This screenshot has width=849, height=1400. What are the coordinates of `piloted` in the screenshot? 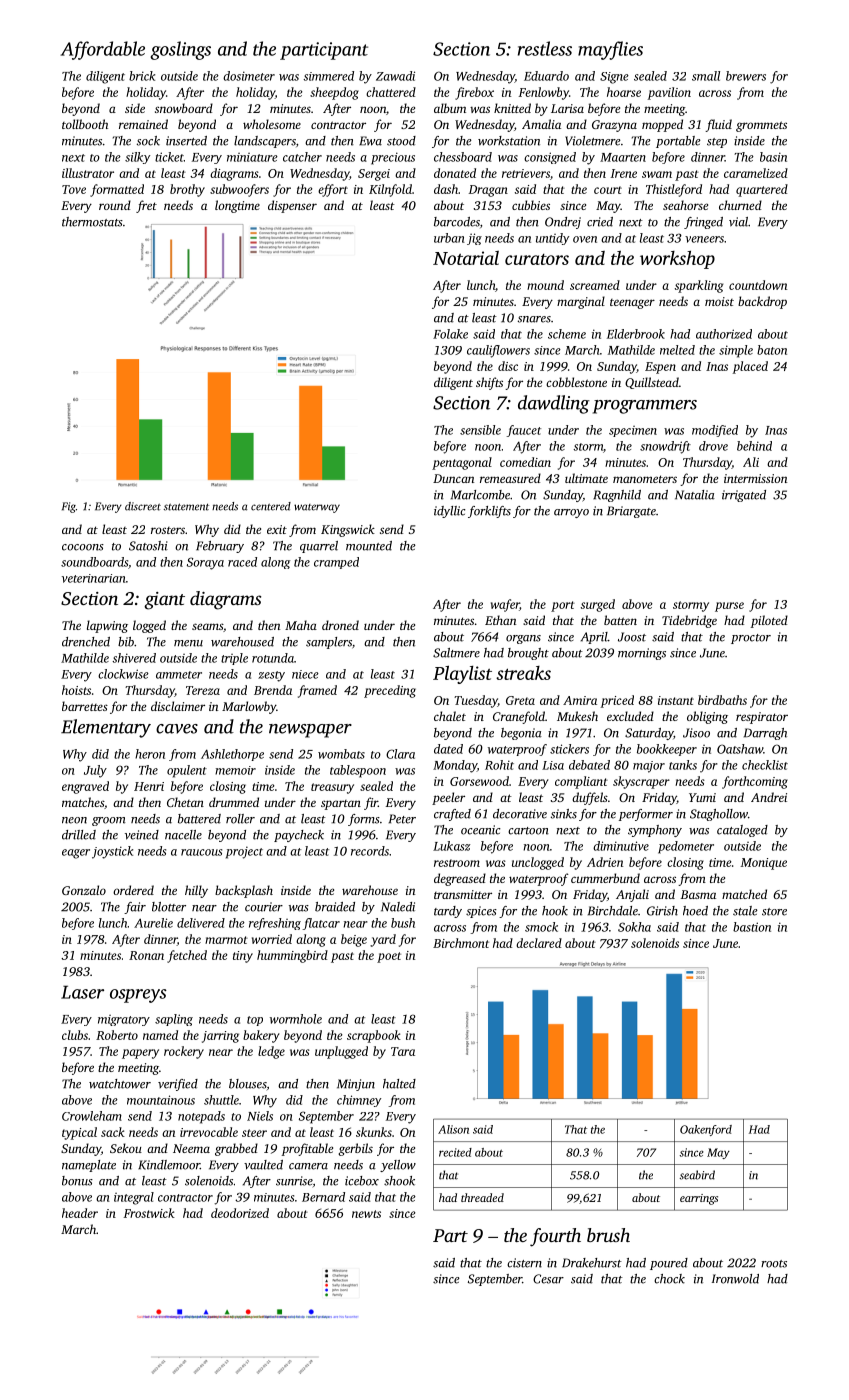 It's located at (769, 621).
